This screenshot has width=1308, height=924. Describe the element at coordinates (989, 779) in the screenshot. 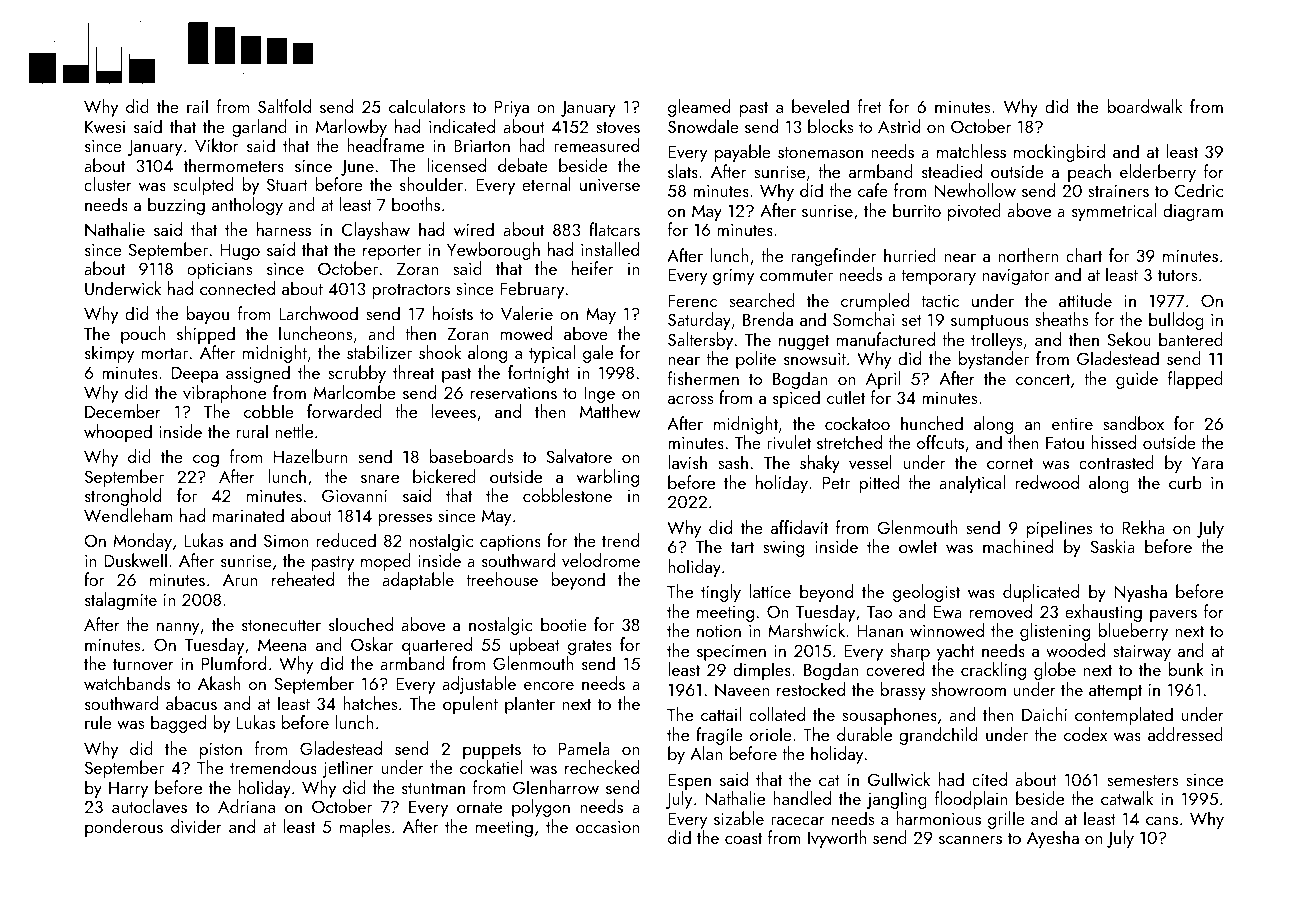

I see `cited` at that location.
